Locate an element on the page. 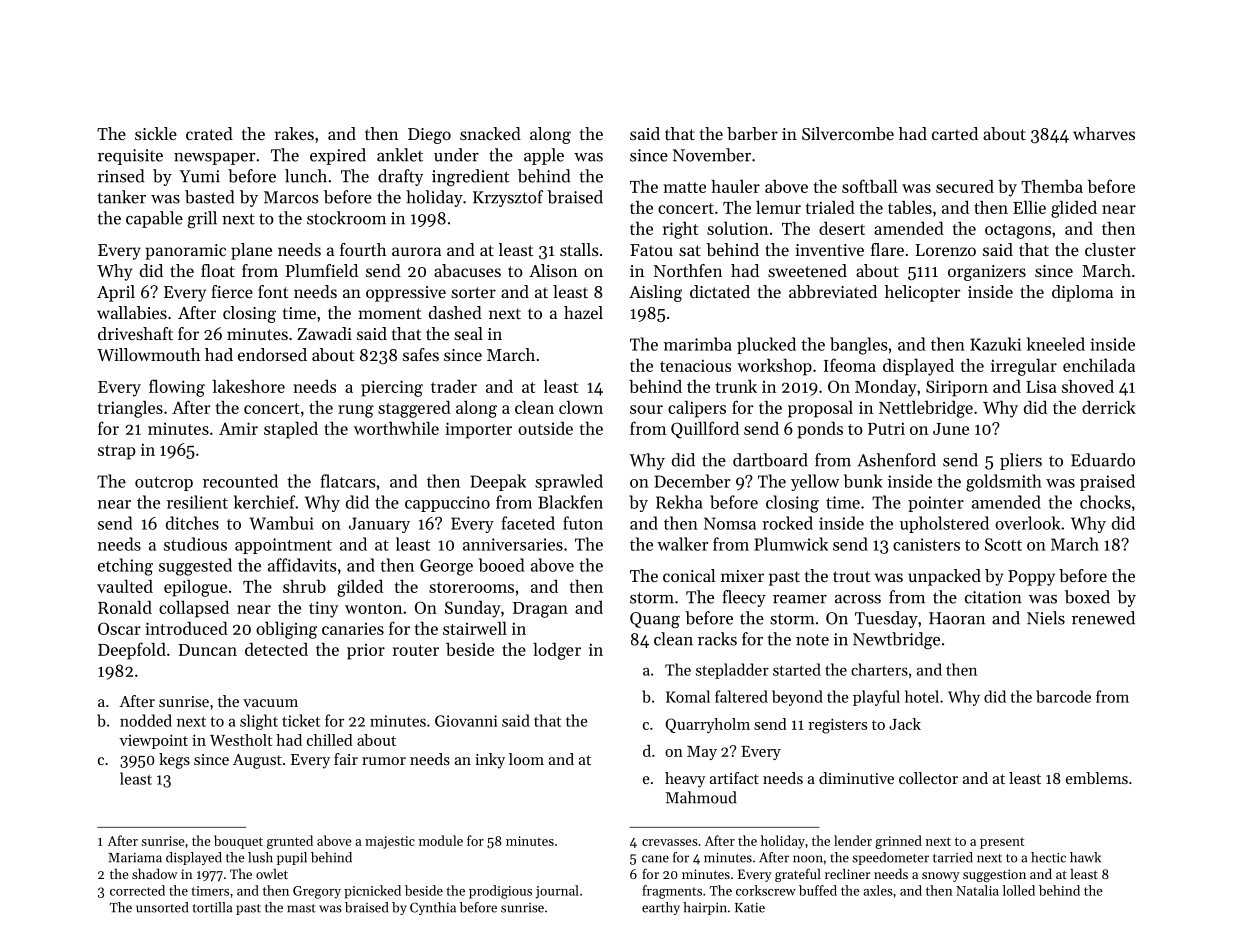  Deepfold is located at coordinates (132, 651).
